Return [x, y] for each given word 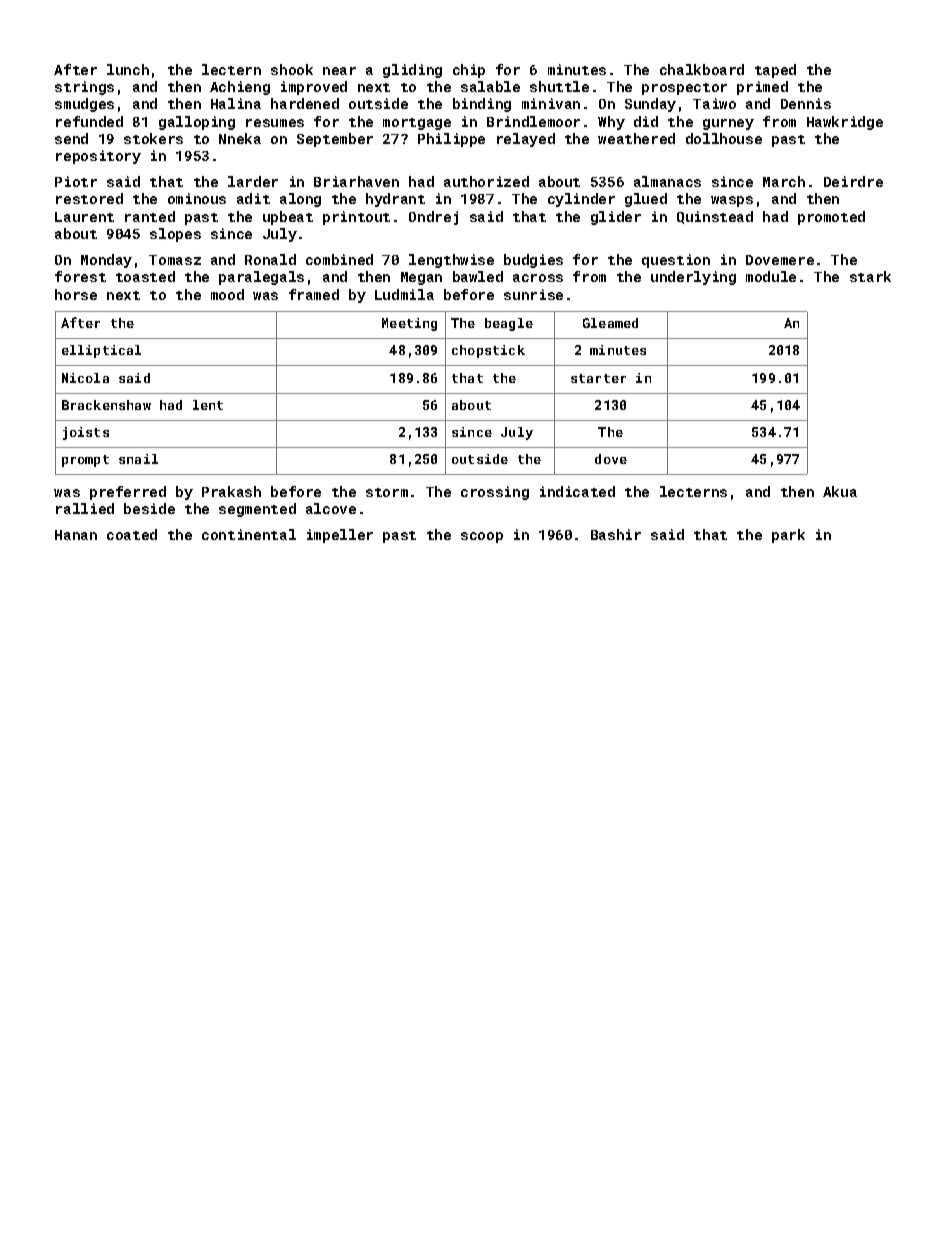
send [71, 138]
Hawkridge [845, 123]
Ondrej [433, 218]
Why [611, 123]
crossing [495, 493]
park [788, 536]
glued [646, 200]
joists [86, 433]
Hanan [76, 535]
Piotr [76, 181]
